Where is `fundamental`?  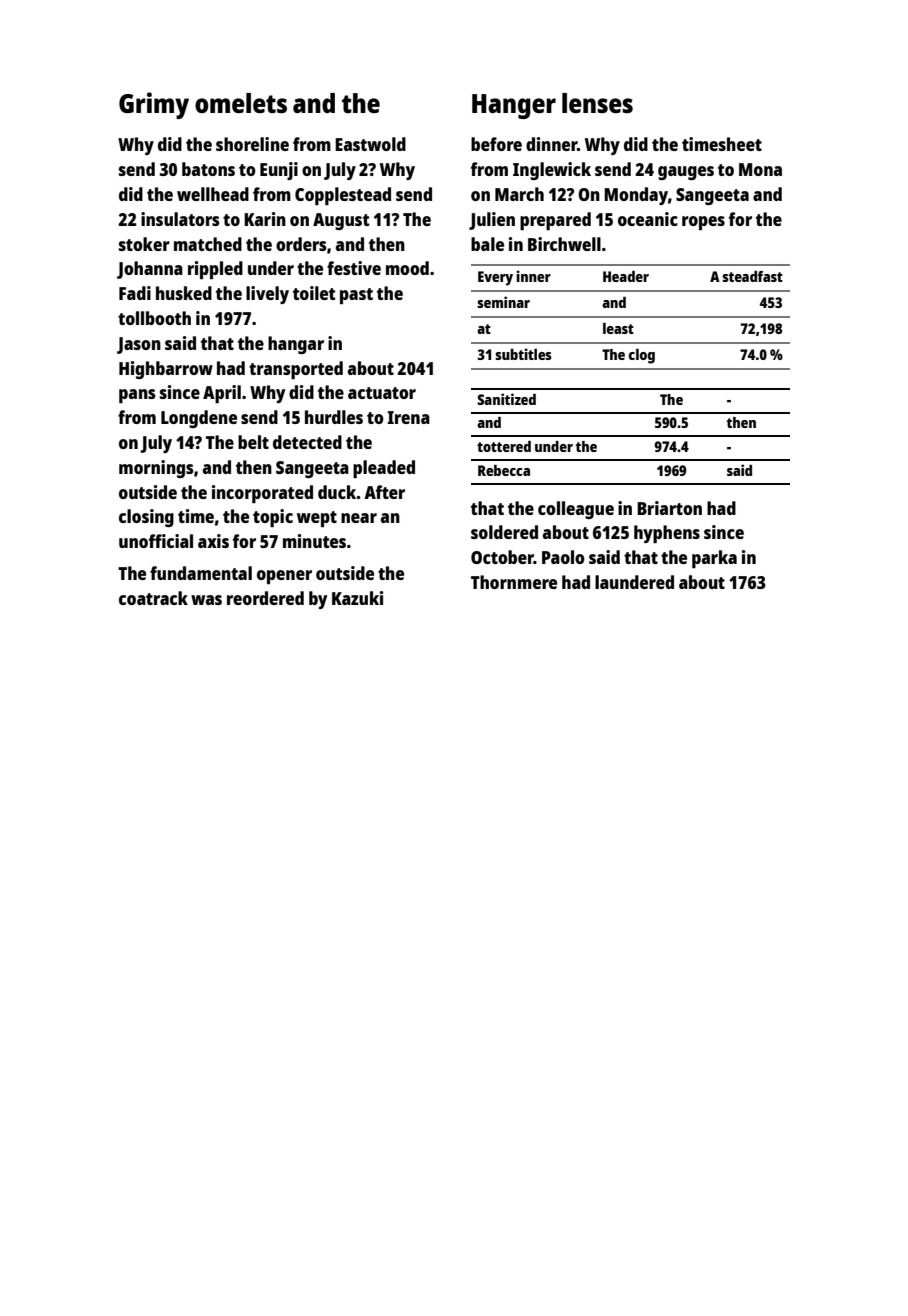
fundamental is located at coordinates (201, 573).
